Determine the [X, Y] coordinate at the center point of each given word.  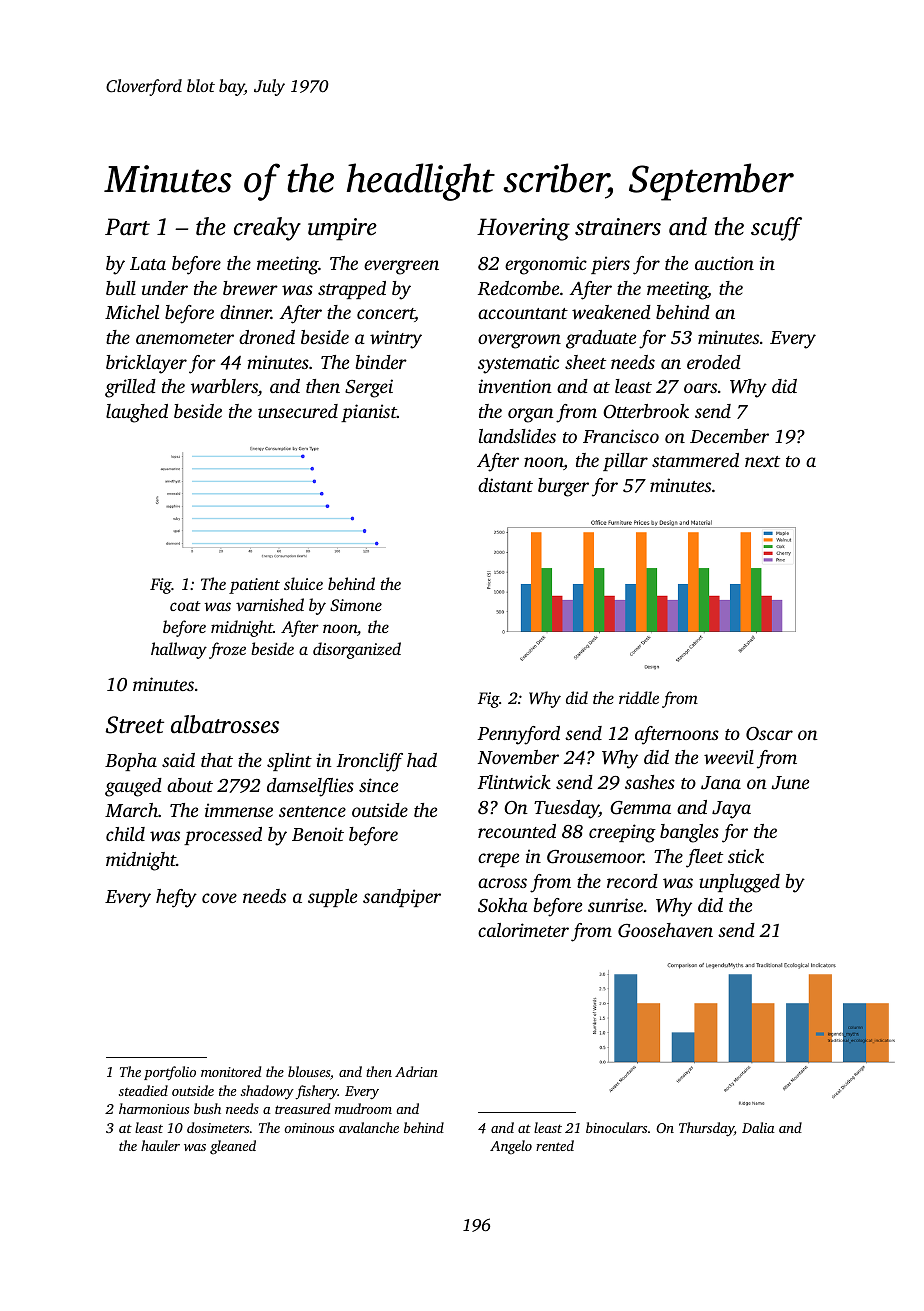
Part [127, 227]
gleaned [233, 1147]
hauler [160, 1145]
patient [254, 586]
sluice [303, 583]
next [762, 461]
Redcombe [518, 288]
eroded [714, 362]
